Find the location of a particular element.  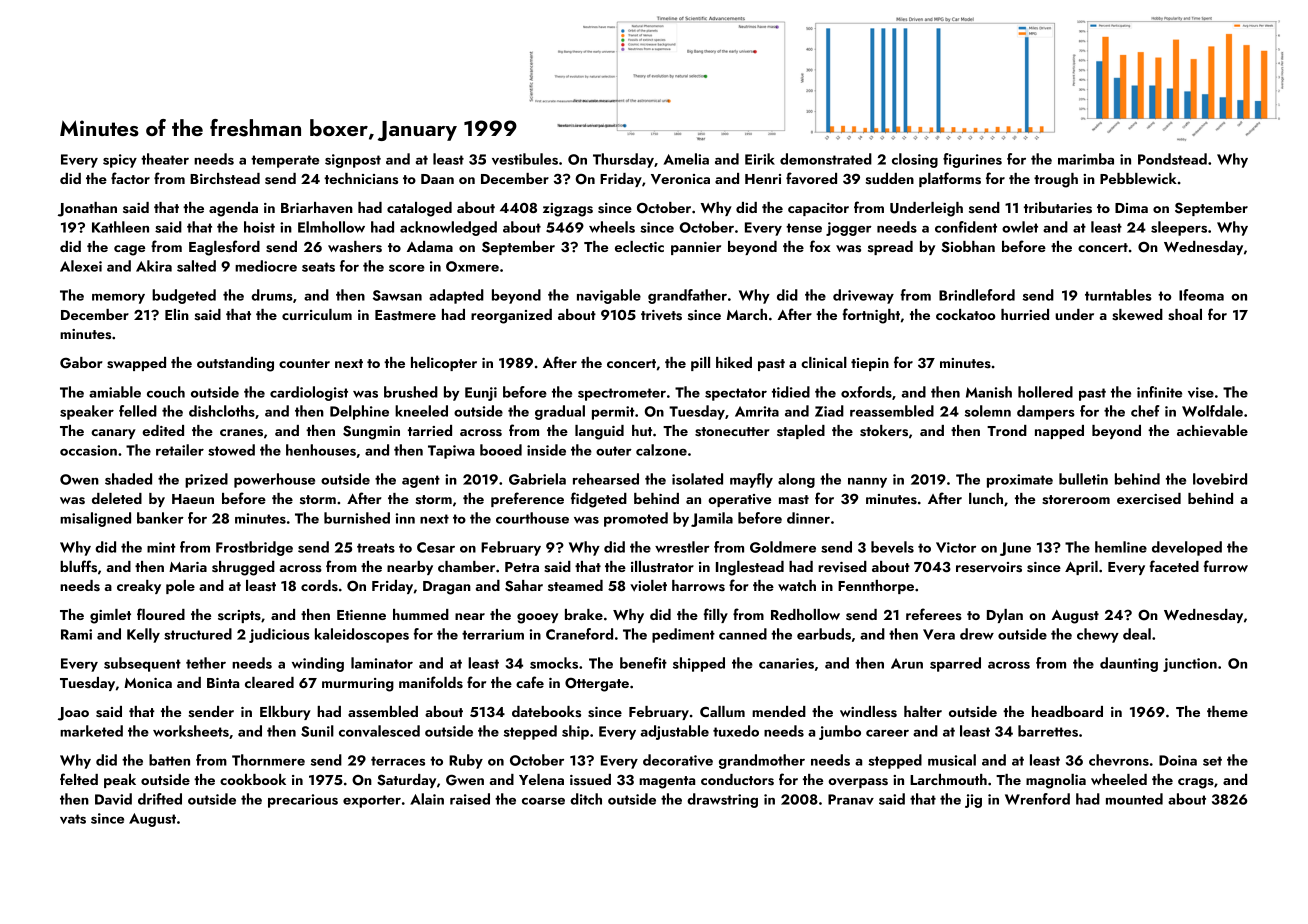

headboard is located at coordinates (1067, 711).
